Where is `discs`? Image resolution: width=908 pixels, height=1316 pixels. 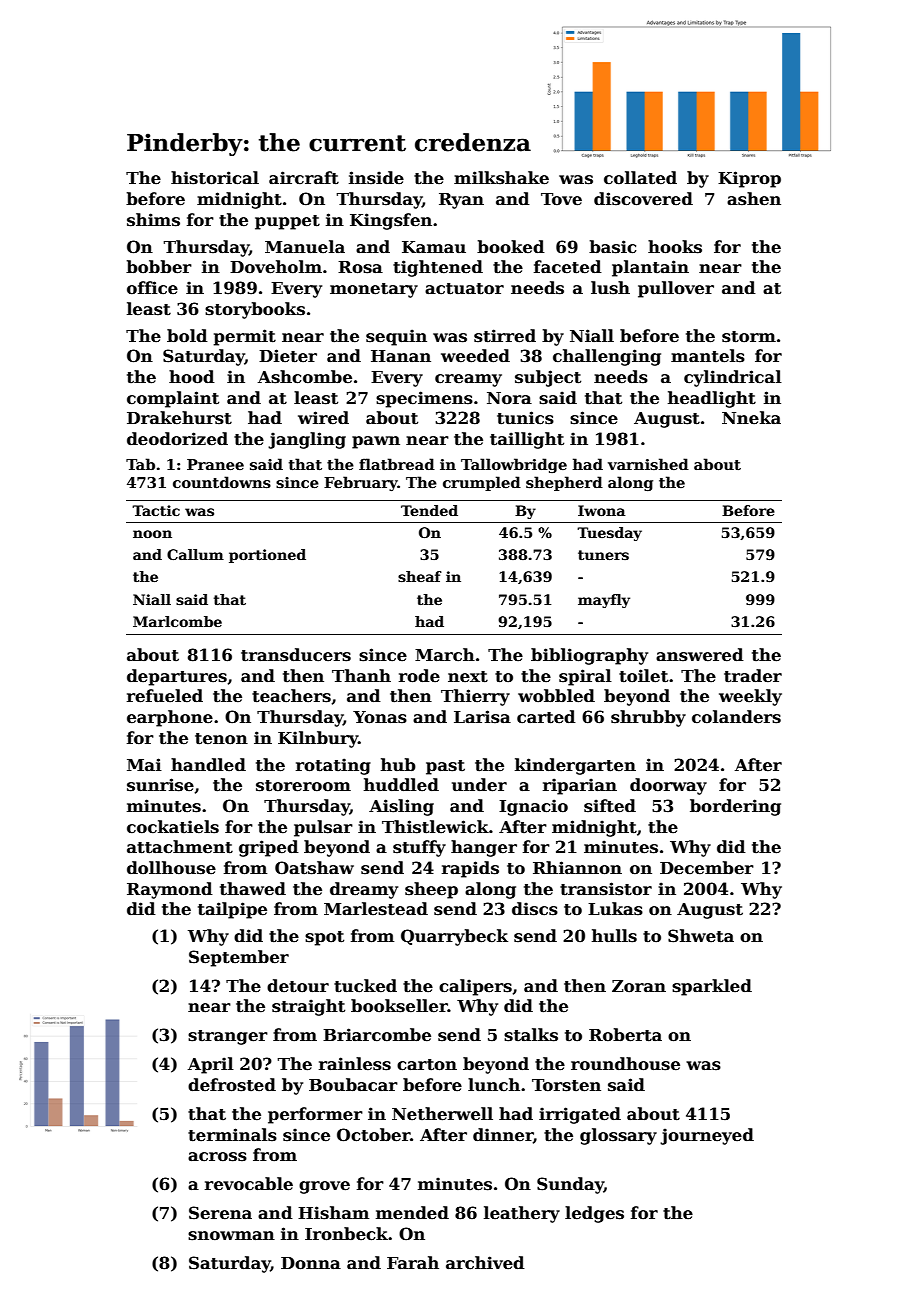 discs is located at coordinates (535, 909).
